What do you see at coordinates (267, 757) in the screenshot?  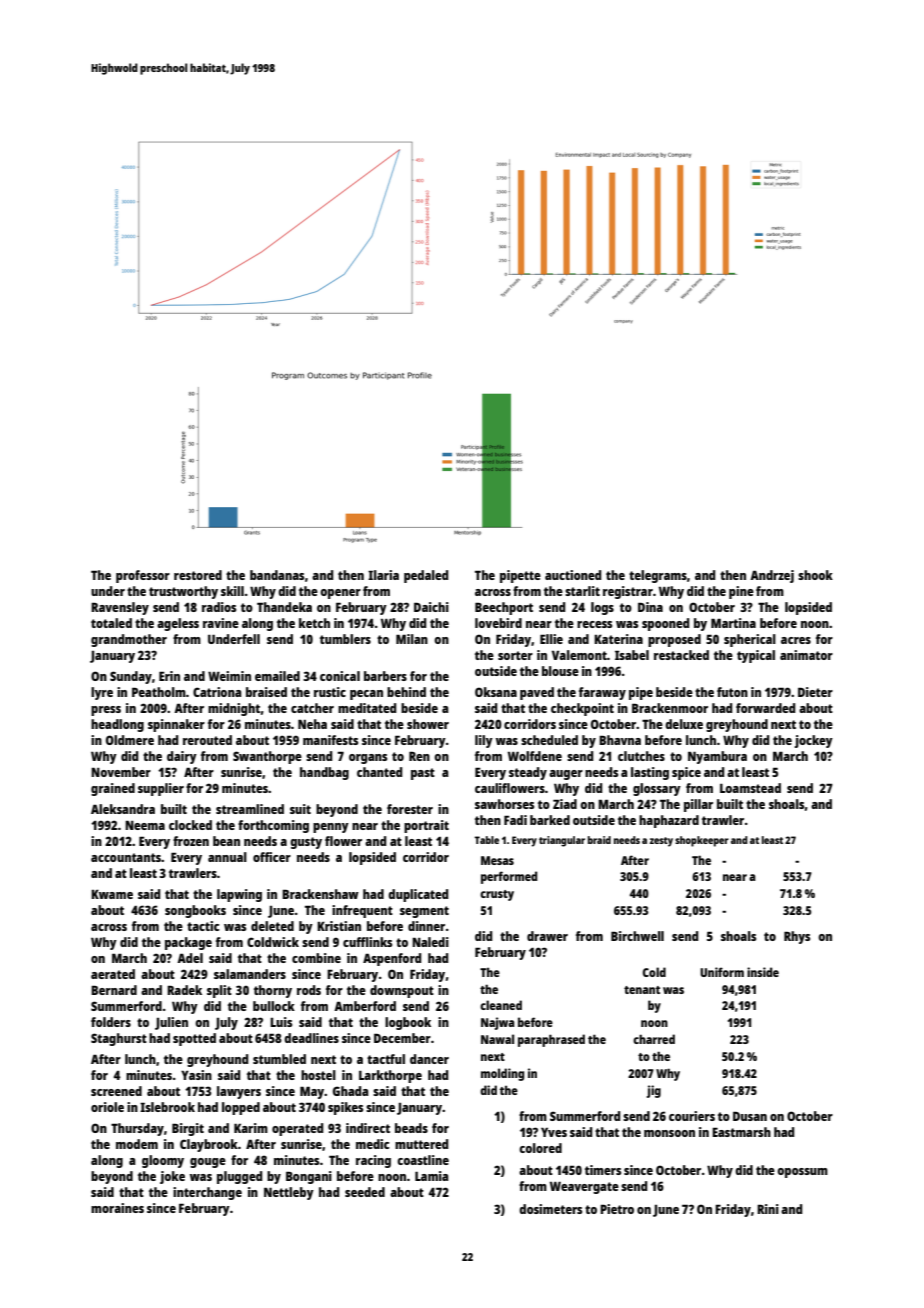 I see `Swanthorpe` at bounding box center [267, 757].
